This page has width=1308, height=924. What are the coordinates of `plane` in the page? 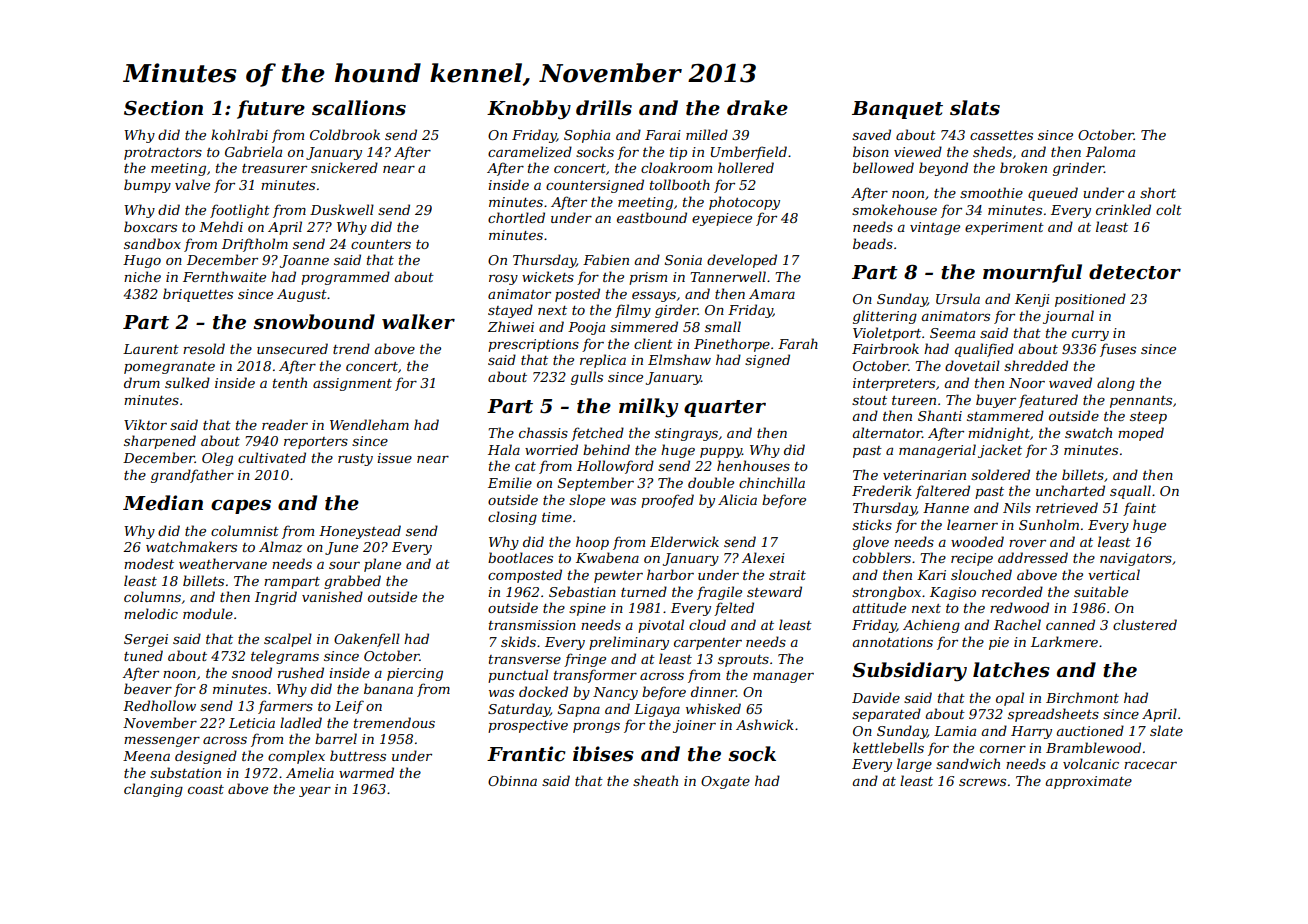 It's located at (382, 565).
